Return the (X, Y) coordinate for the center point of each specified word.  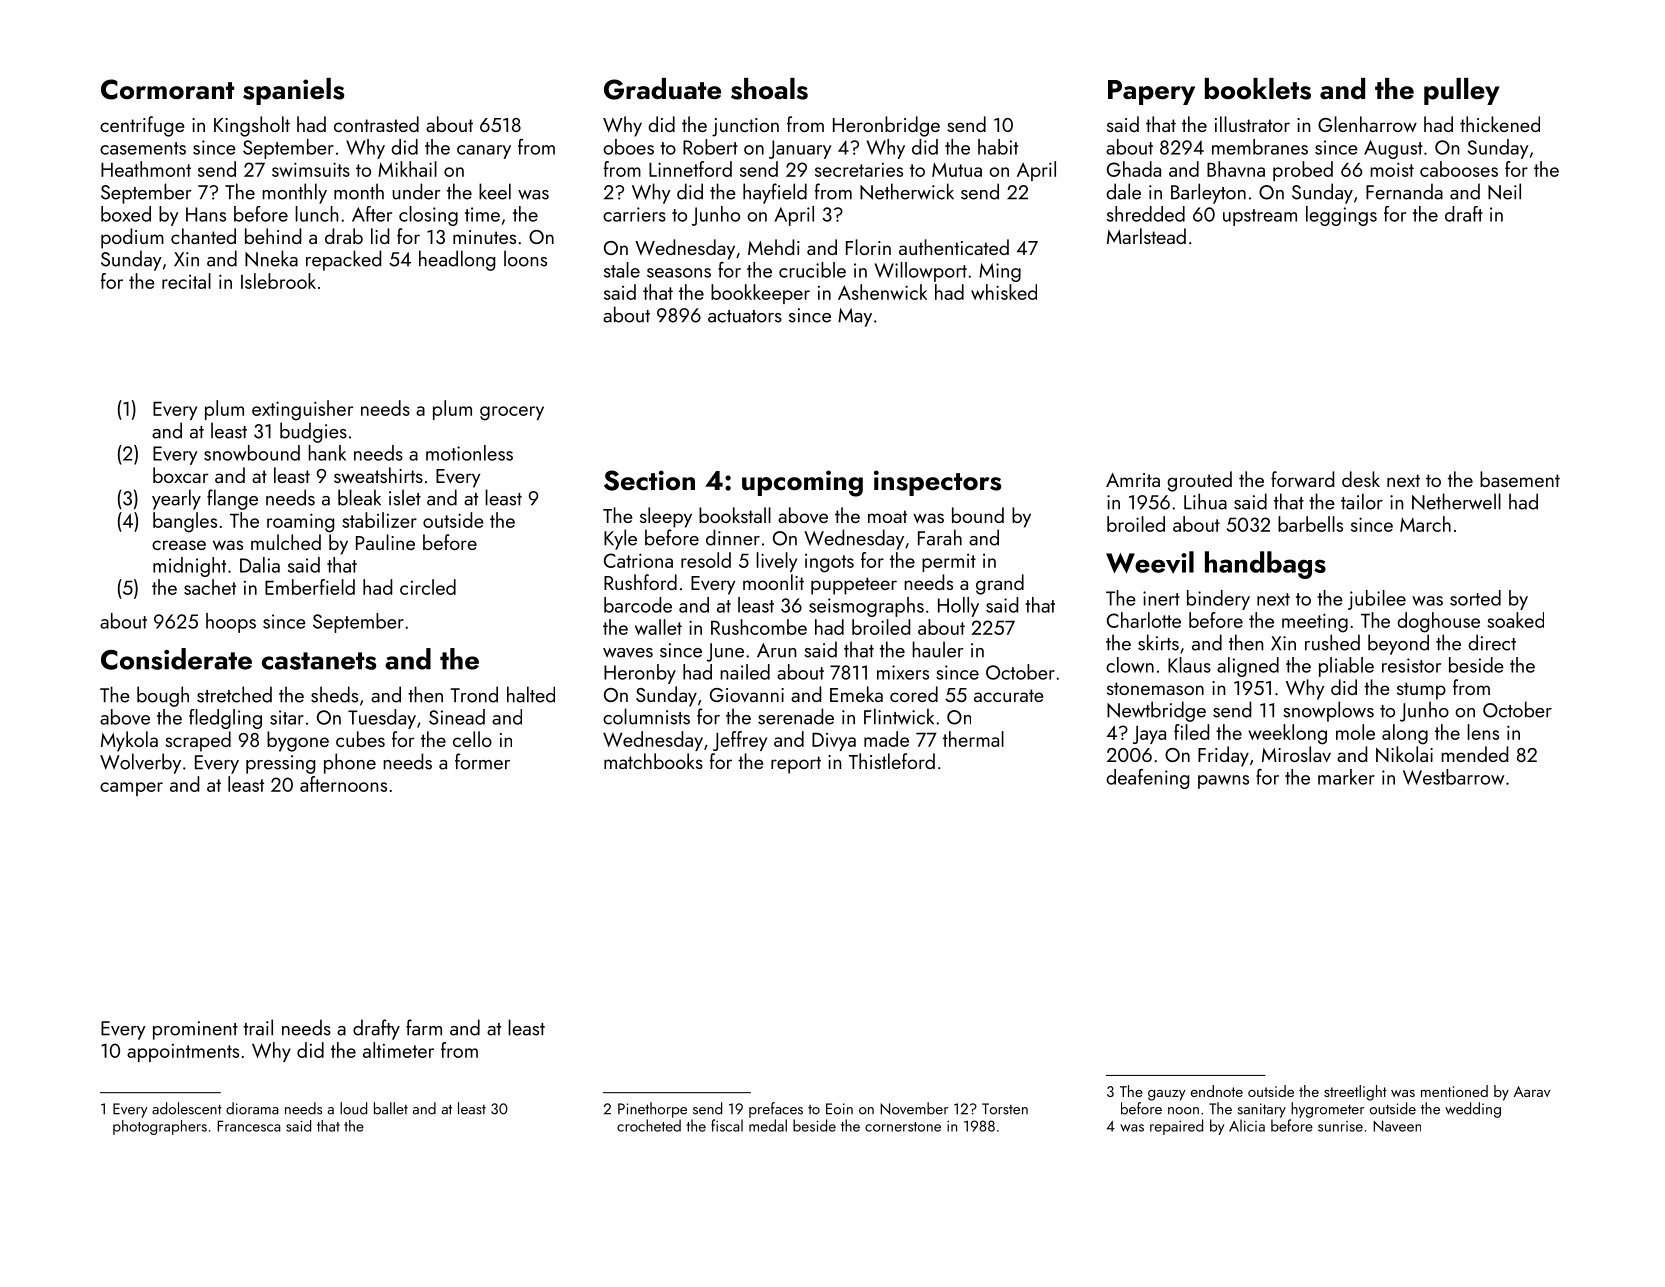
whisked (1004, 292)
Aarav (1532, 1091)
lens (1483, 732)
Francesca (248, 1126)
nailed (745, 672)
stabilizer (379, 520)
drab (344, 236)
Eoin (839, 1109)
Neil (1504, 191)
